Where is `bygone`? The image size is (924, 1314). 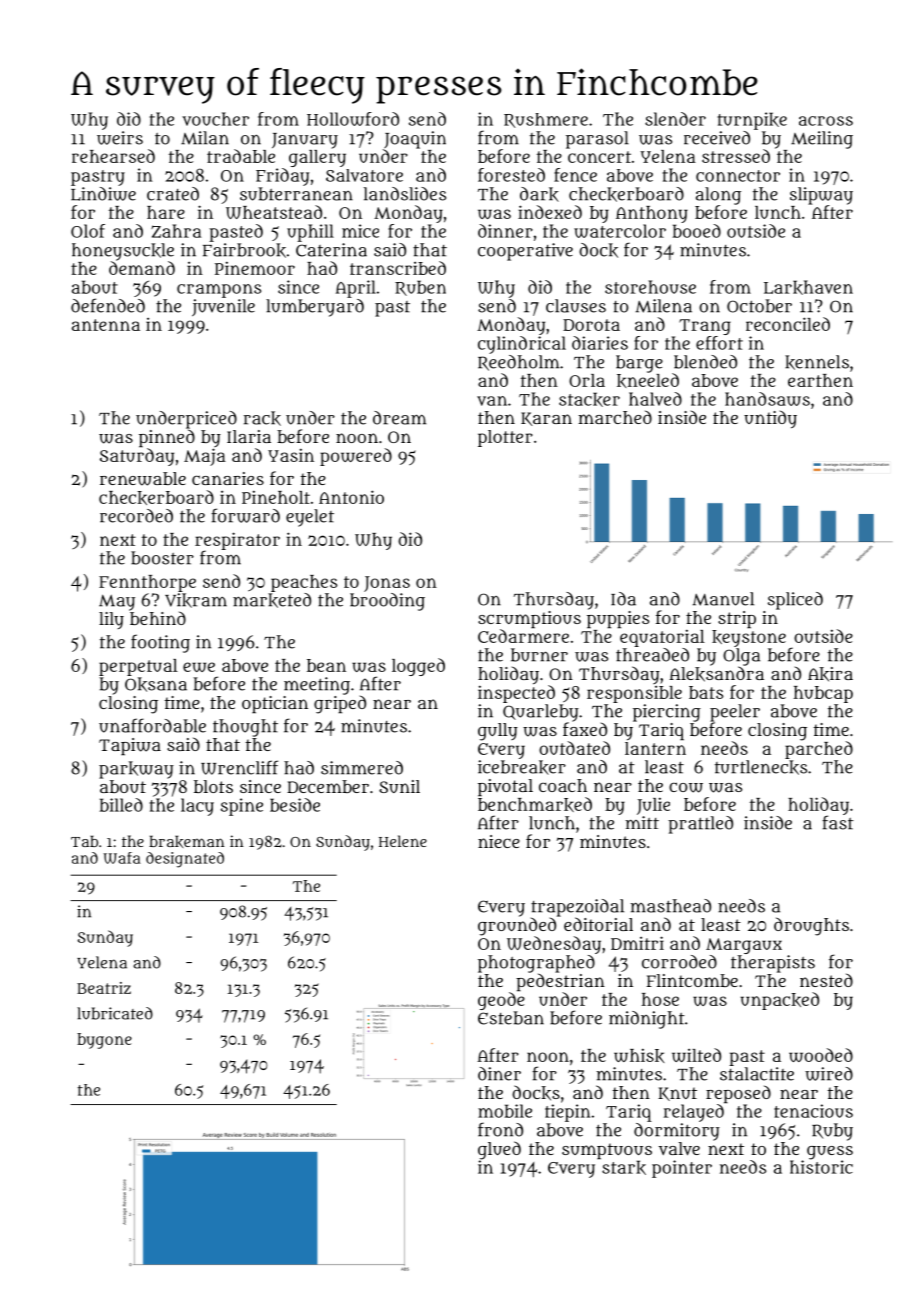
bygone is located at coordinates (104, 1041).
